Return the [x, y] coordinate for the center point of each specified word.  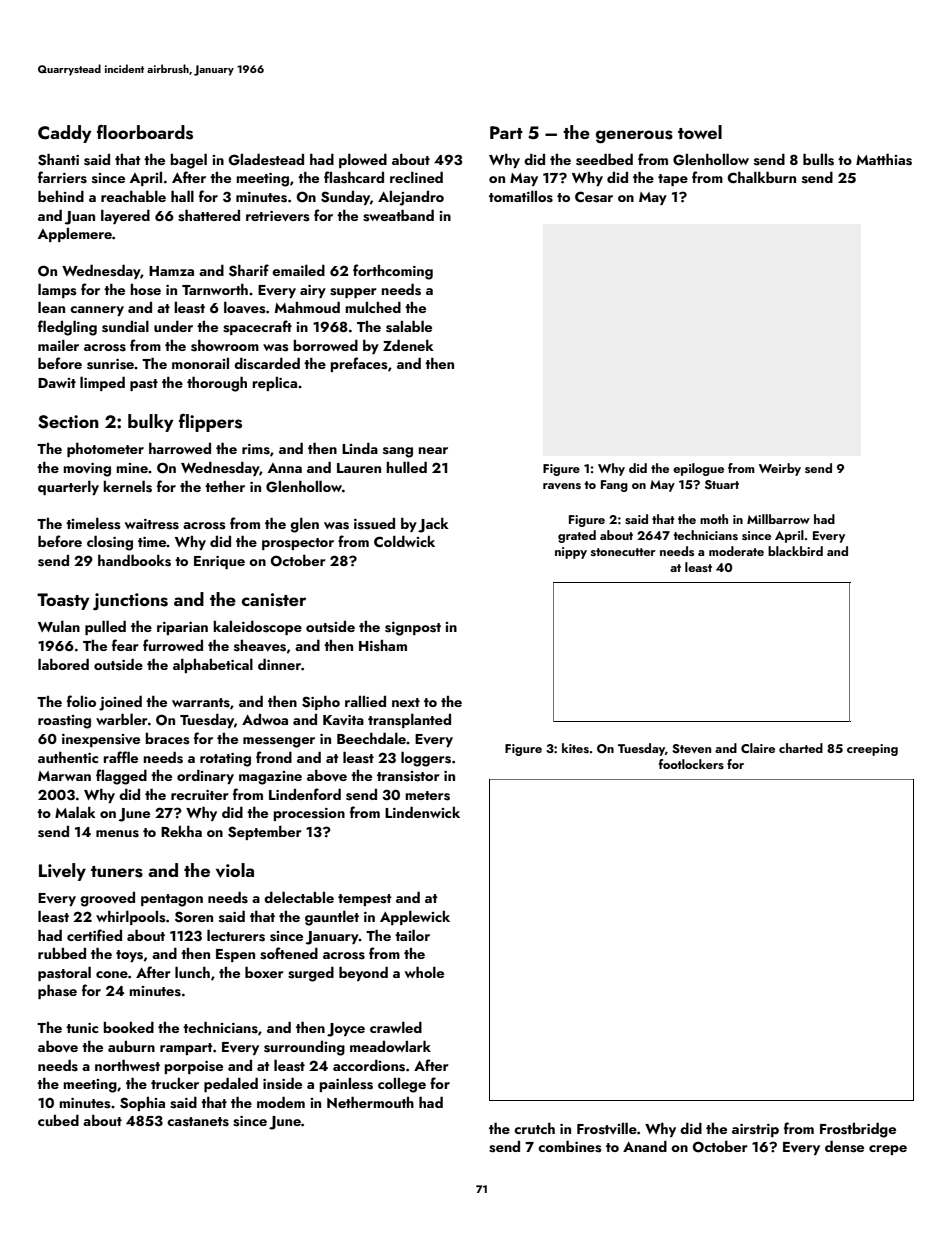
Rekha [181, 831]
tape [673, 180]
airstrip [755, 1130]
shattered [209, 215]
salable [409, 326]
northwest [127, 1065]
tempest [365, 900]
